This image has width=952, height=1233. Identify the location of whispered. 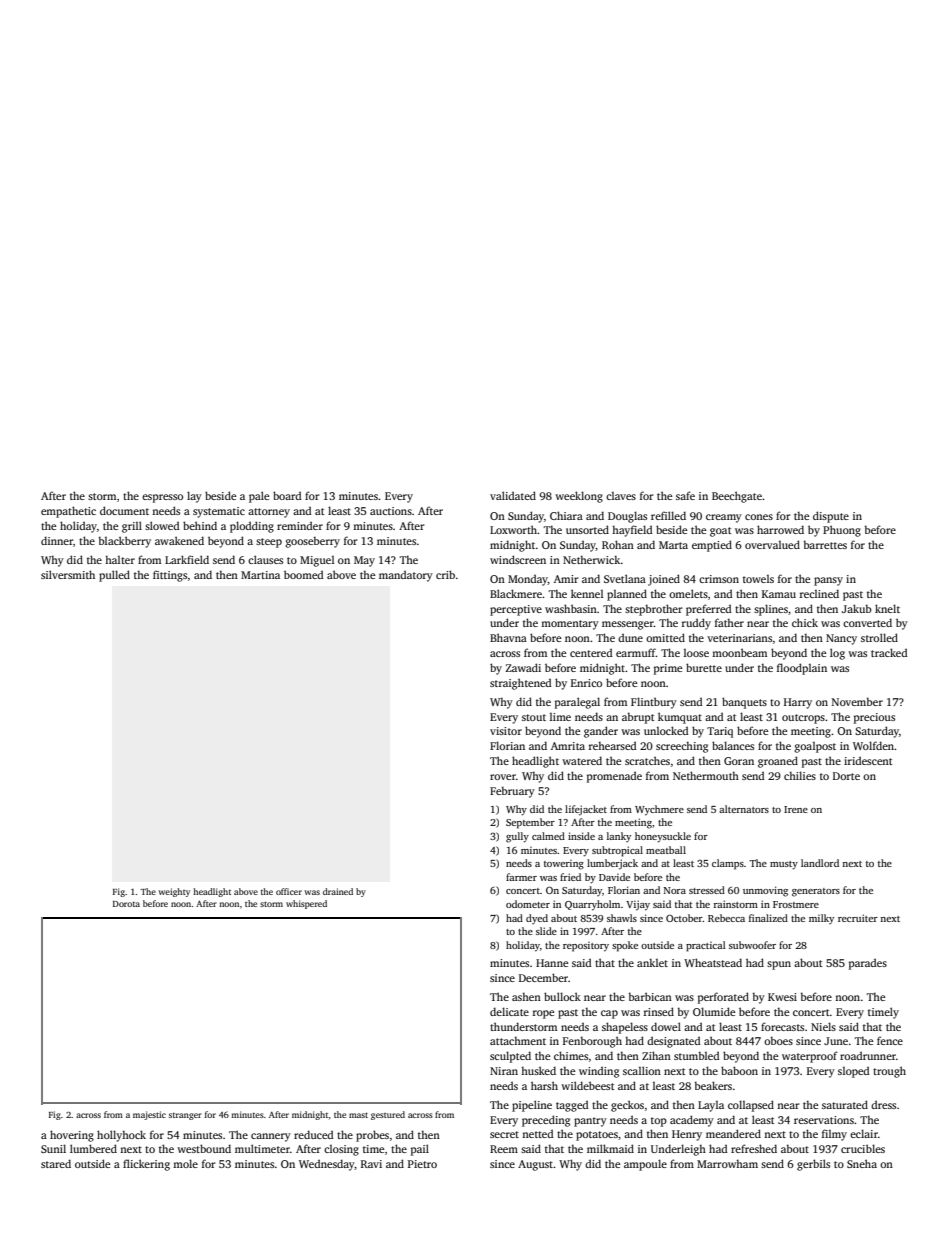
(306, 904).
